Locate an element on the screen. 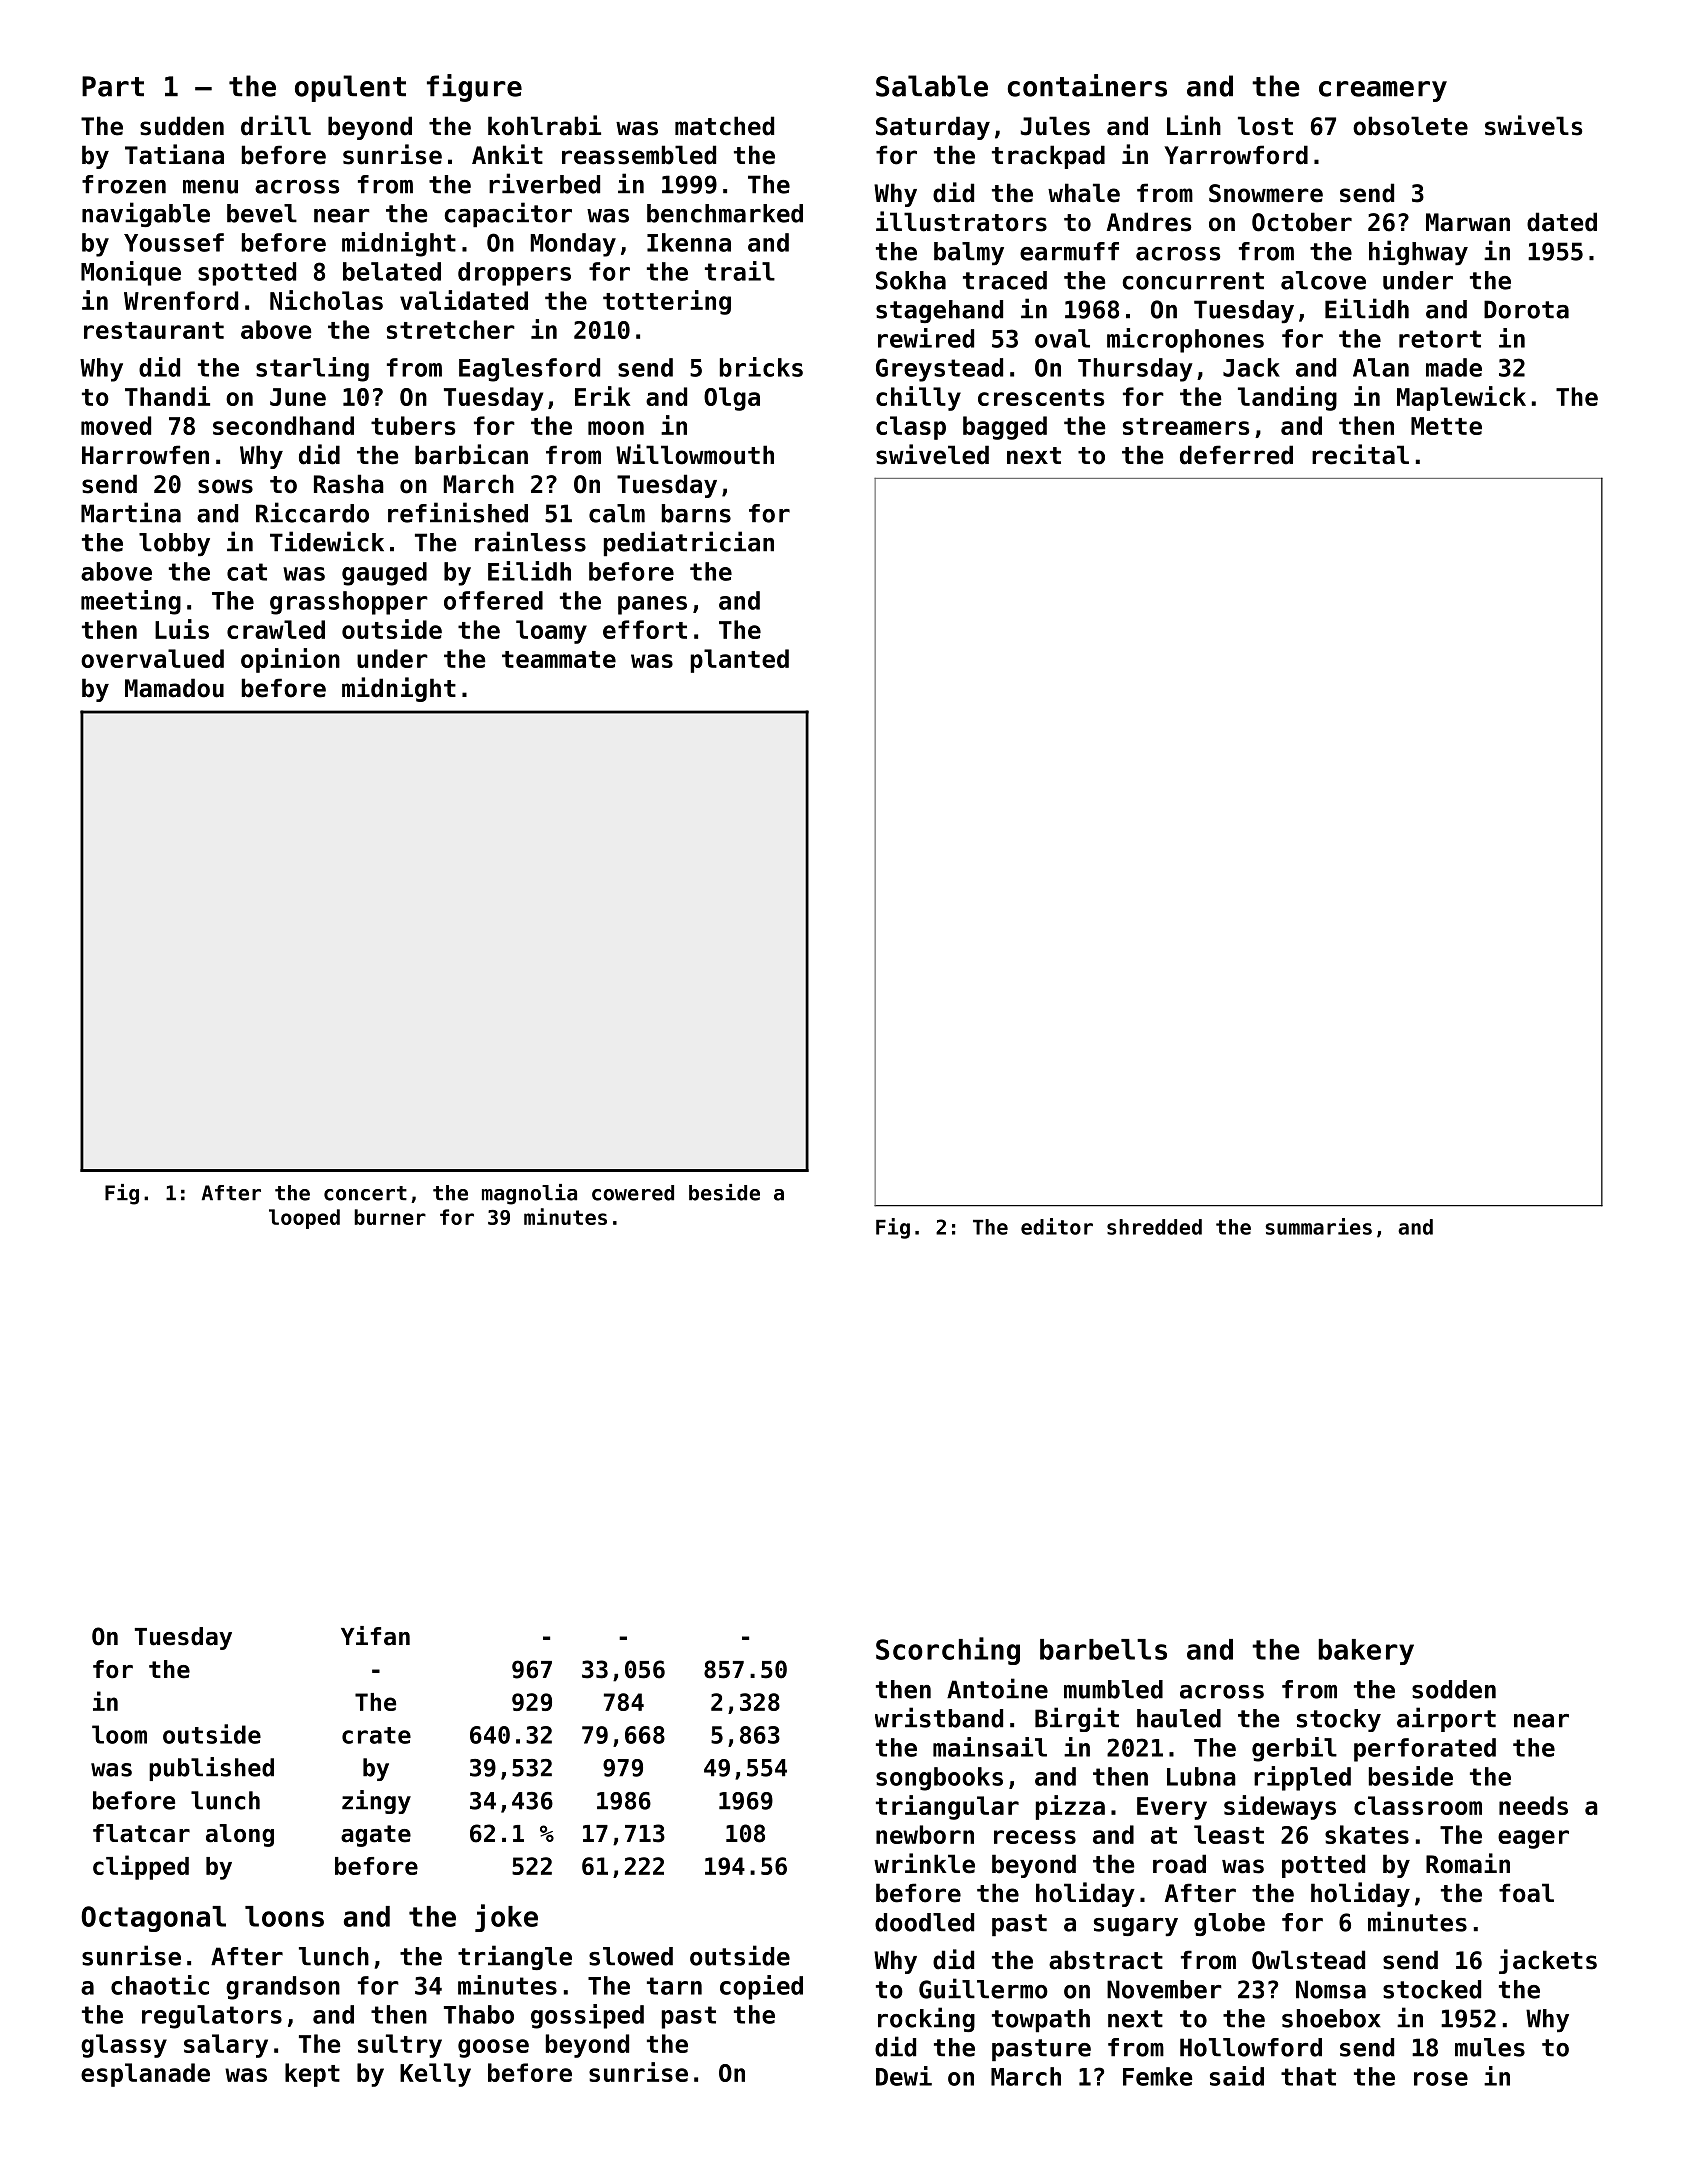 The height and width of the screenshot is (2178, 1683). cowered is located at coordinates (633, 1193).
